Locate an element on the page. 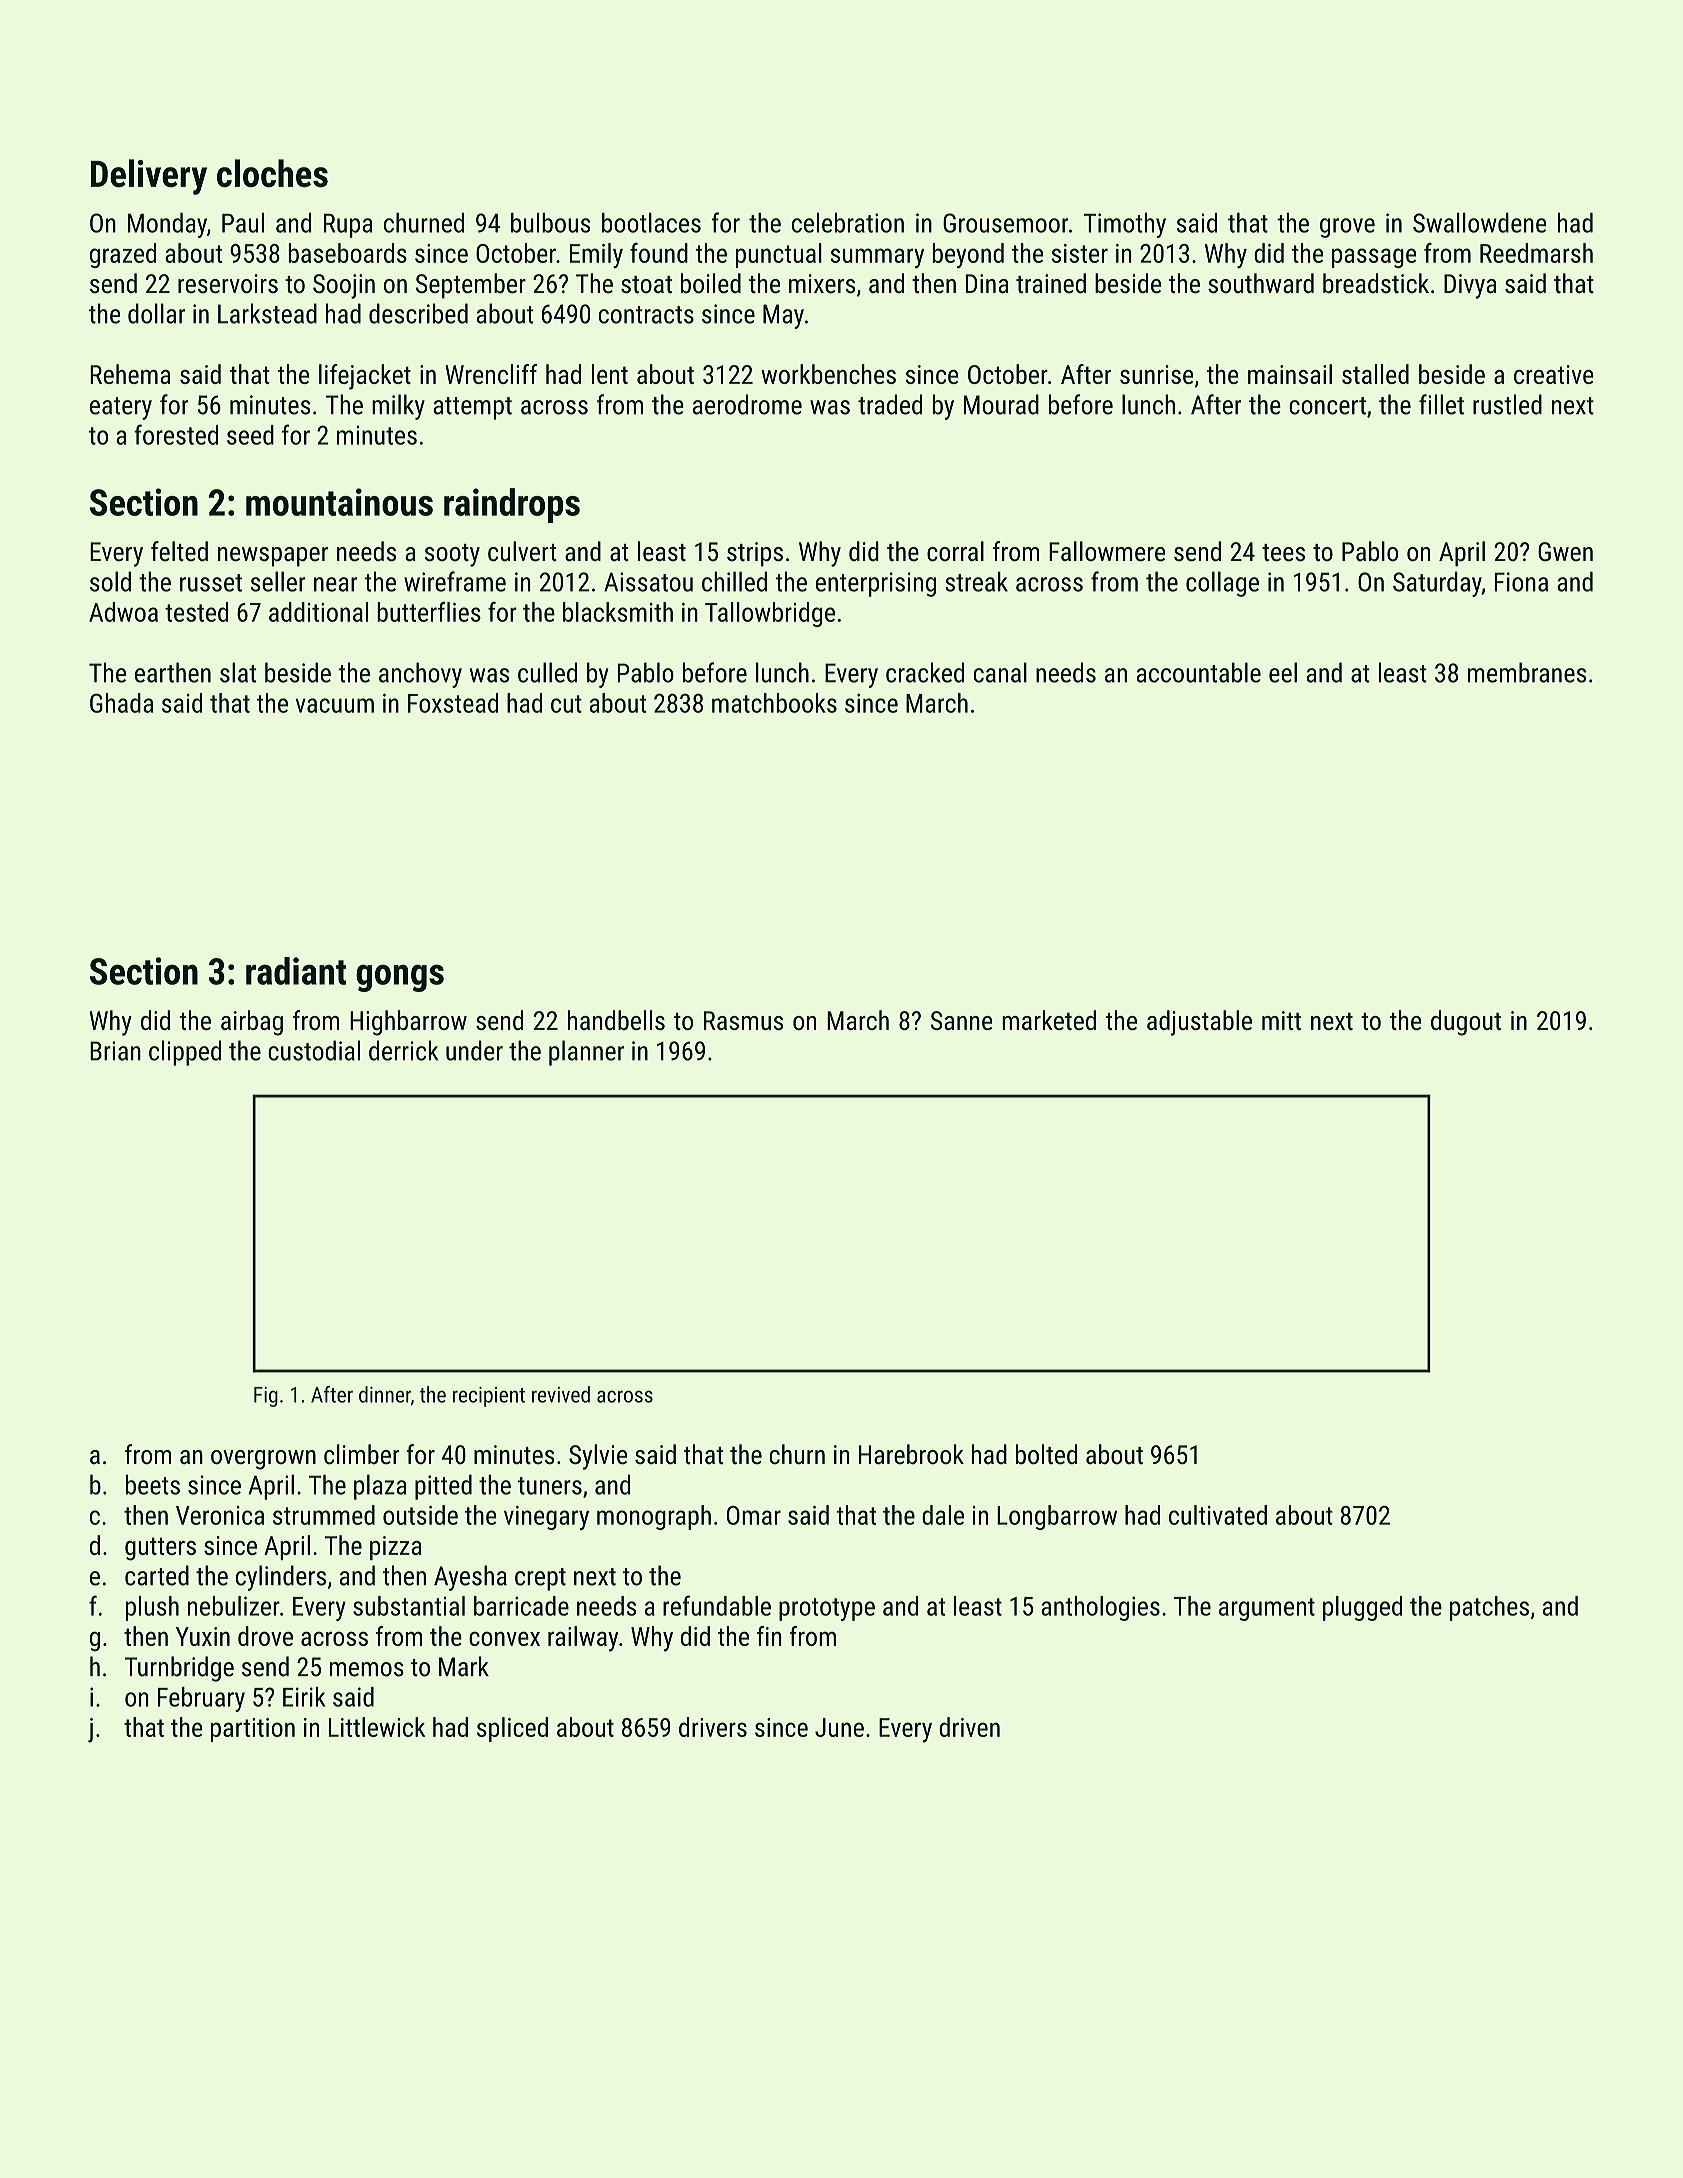 The image size is (1683, 2178). memos is located at coordinates (367, 1669).
